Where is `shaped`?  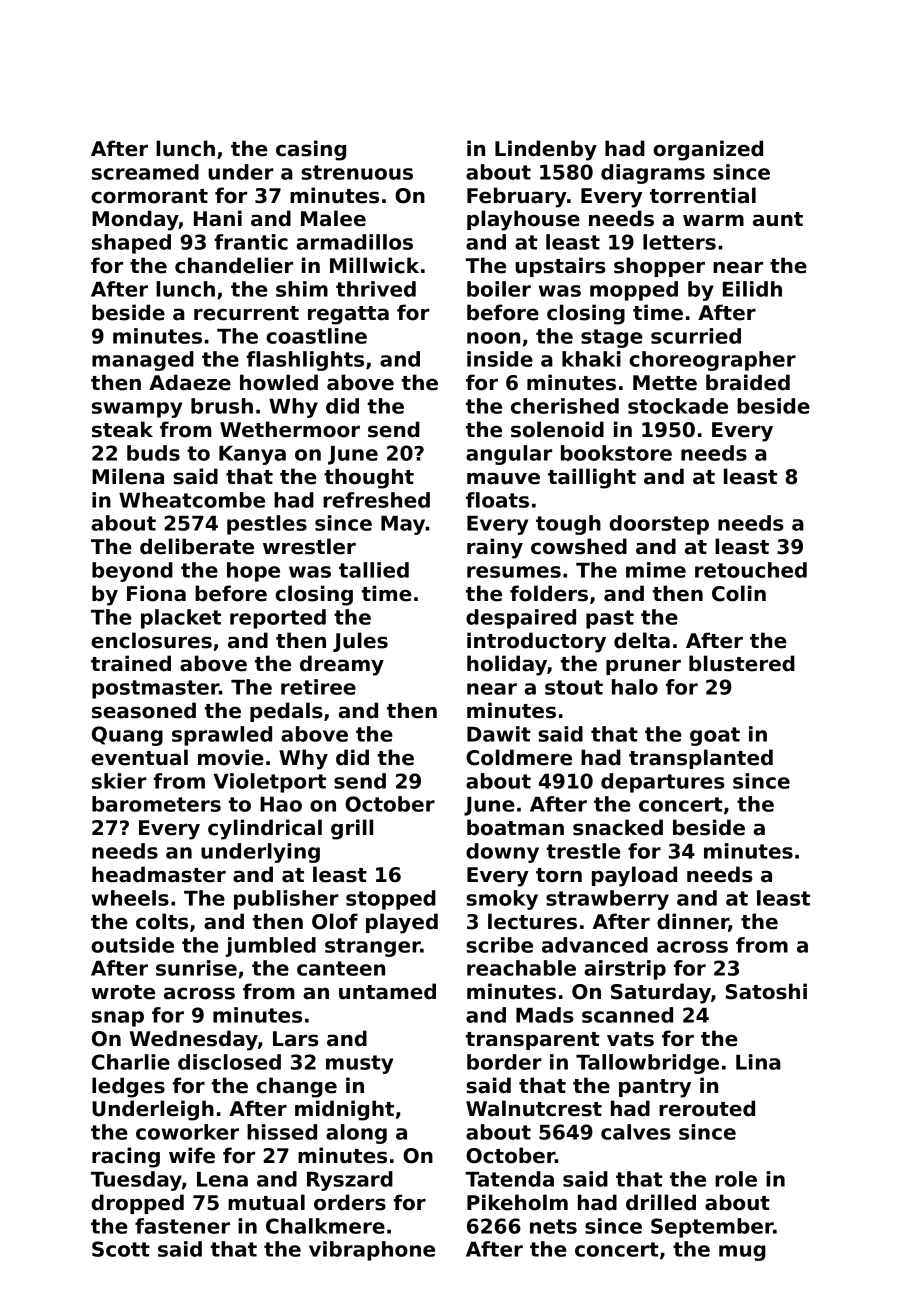
shaped is located at coordinates (131, 244).
